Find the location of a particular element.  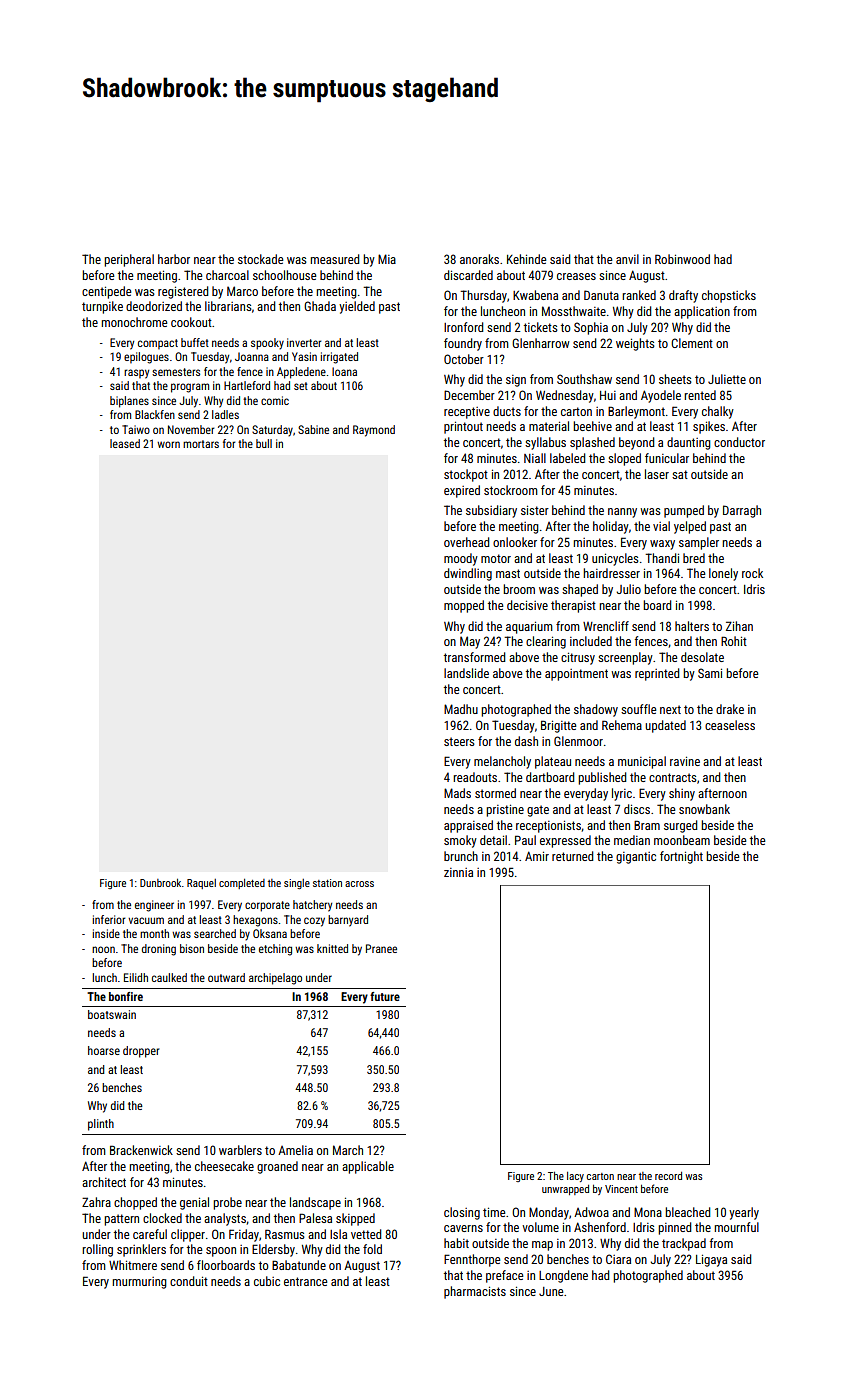

yielded is located at coordinates (357, 307).
